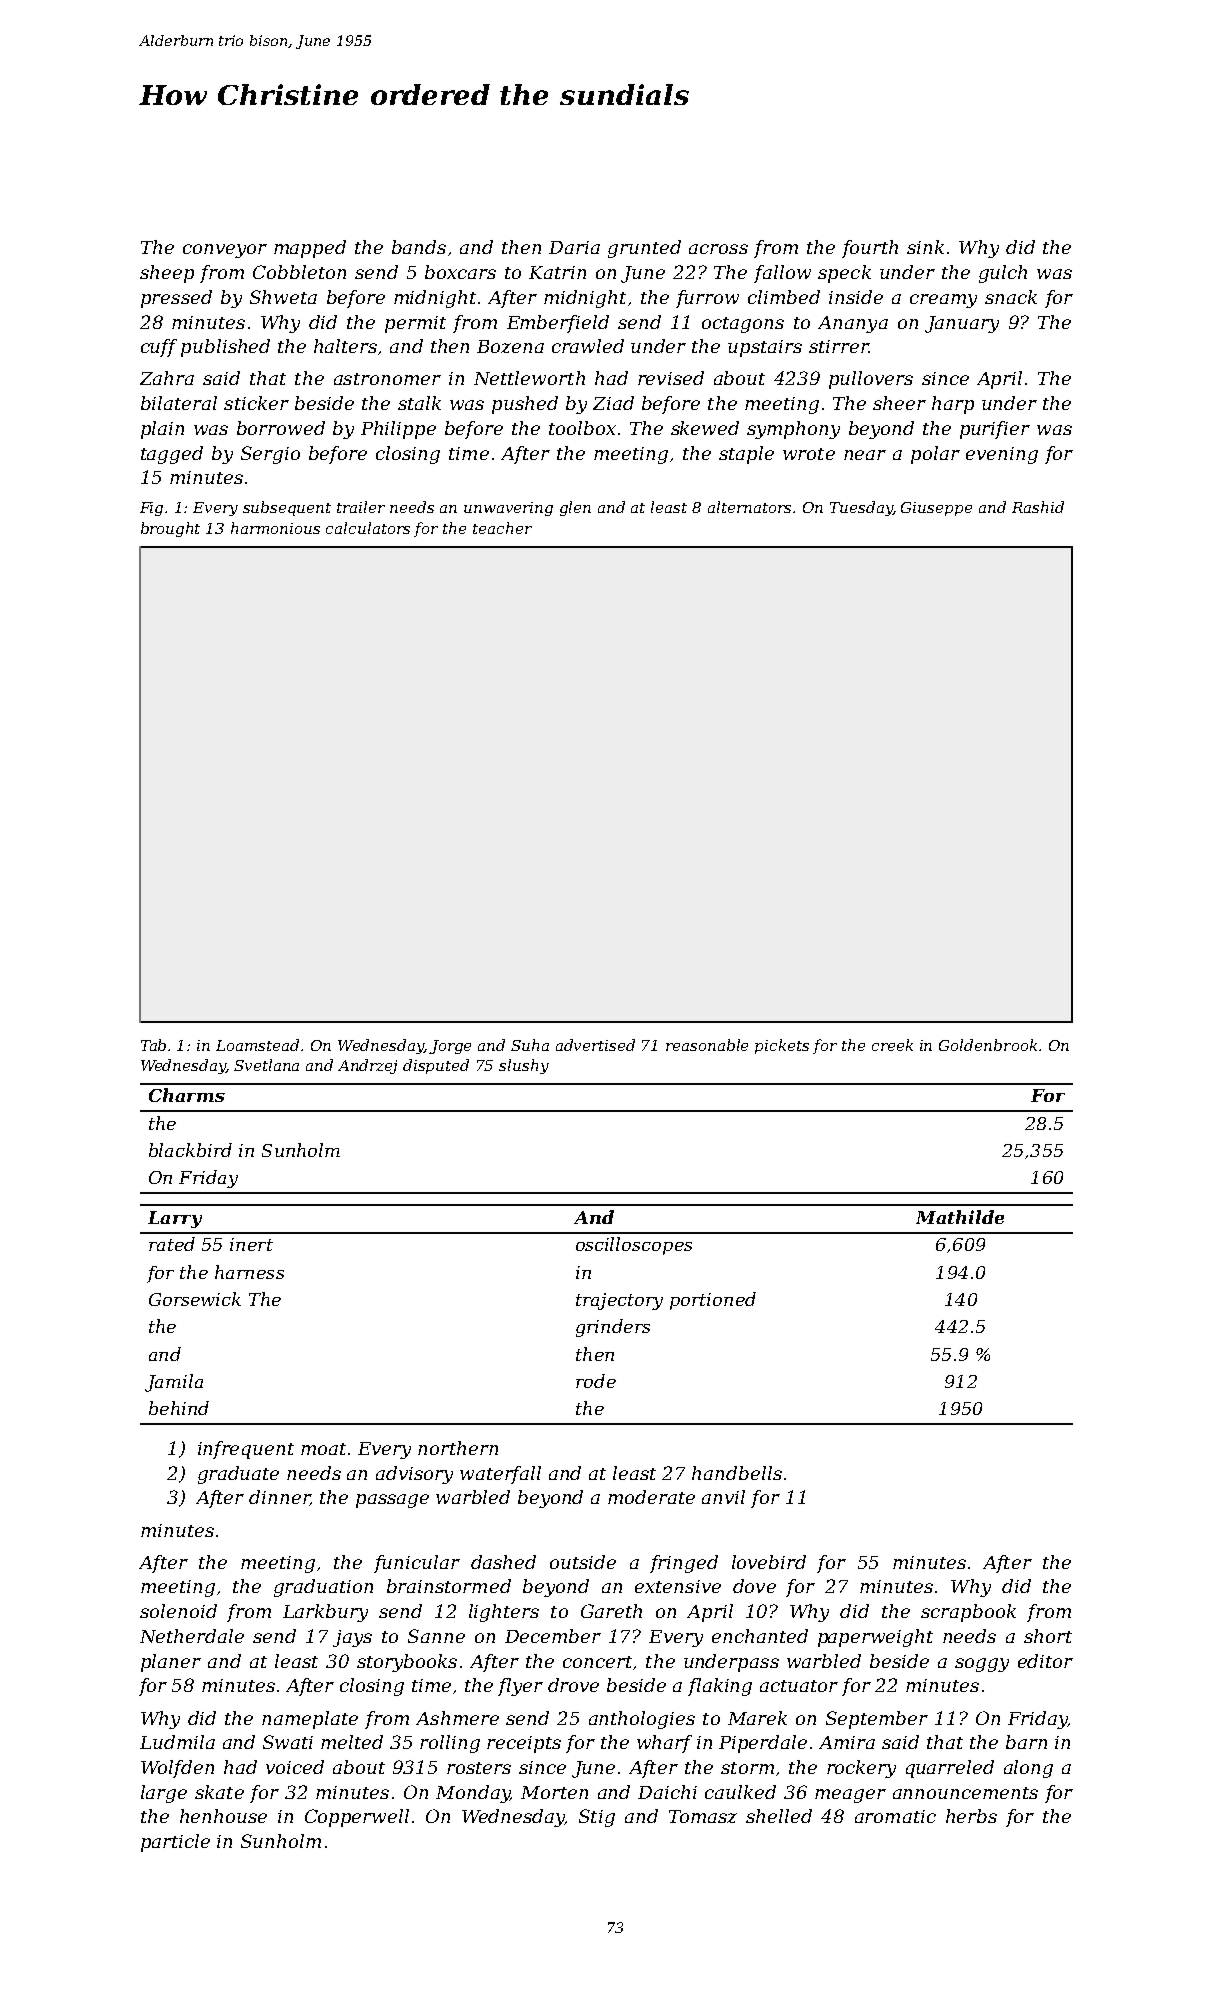 This screenshot has width=1212, height=1996. What do you see at coordinates (257, 1045) in the screenshot?
I see `Loamstead` at bounding box center [257, 1045].
